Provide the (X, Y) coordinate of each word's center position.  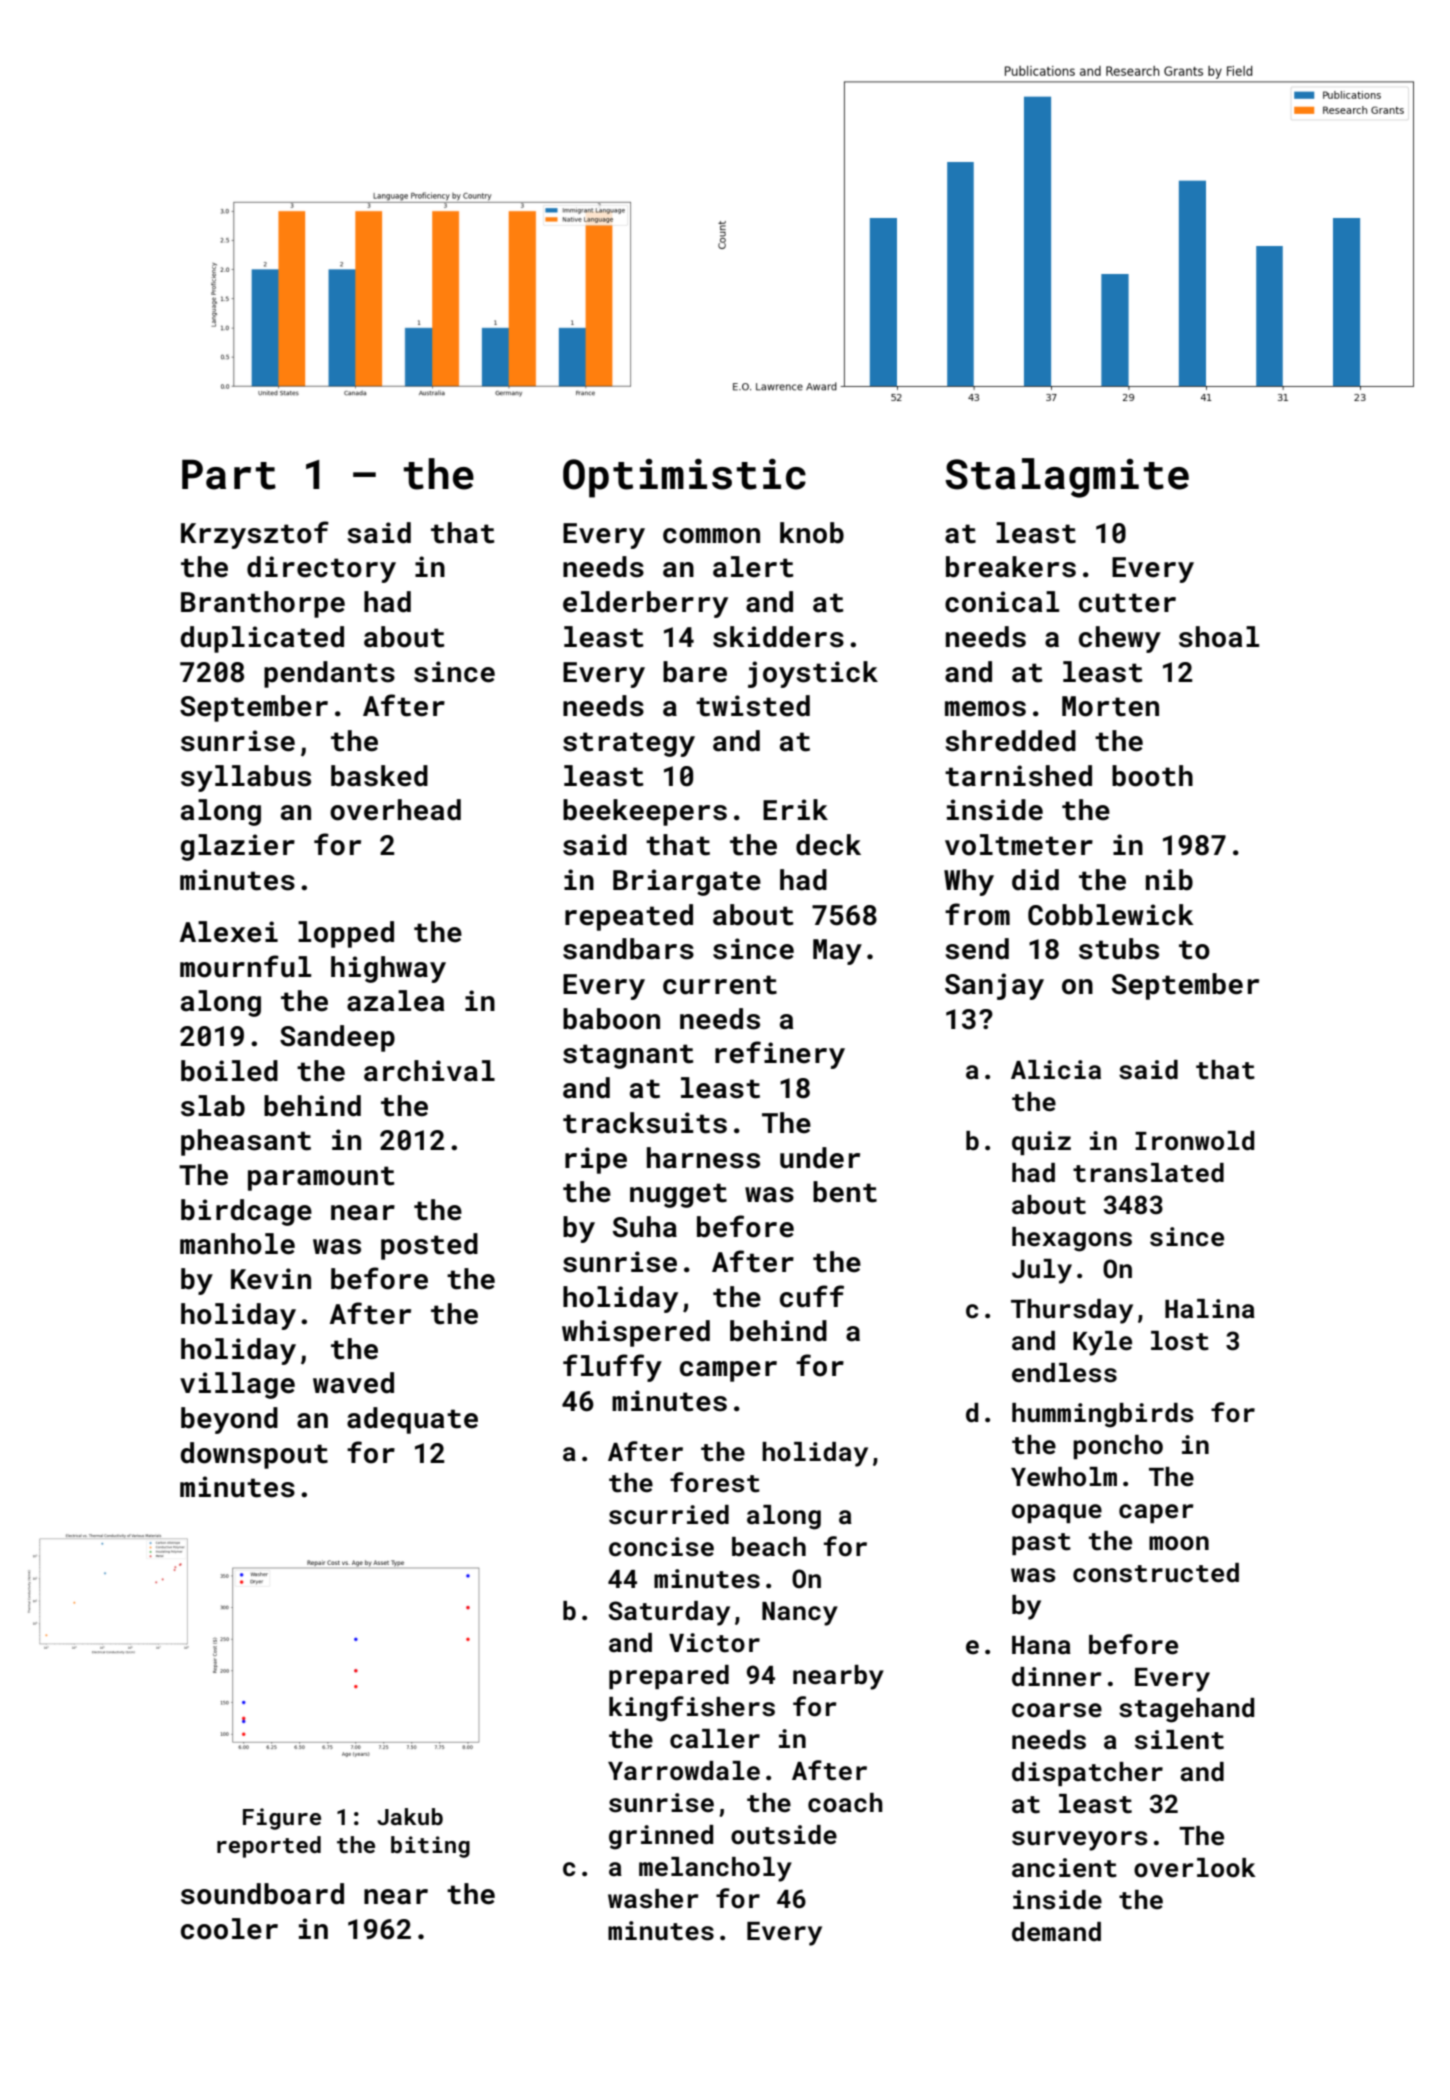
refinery (780, 1055)
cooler (229, 1929)
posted (429, 1246)
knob (812, 533)
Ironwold (1194, 1141)
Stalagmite (1067, 478)
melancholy (715, 1869)
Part (229, 474)
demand (1056, 1932)
